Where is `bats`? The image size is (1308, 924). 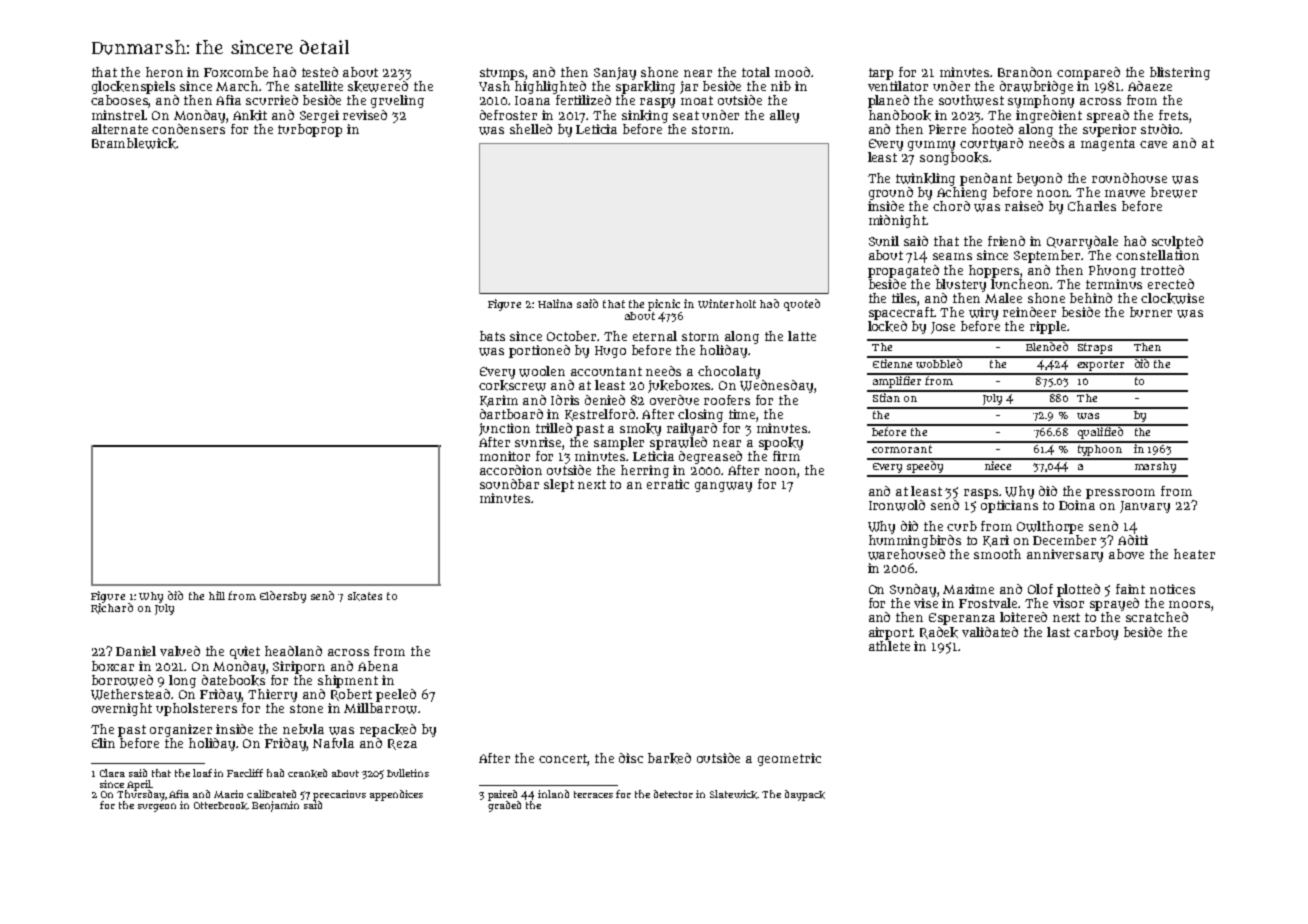 bats is located at coordinates (492, 336).
